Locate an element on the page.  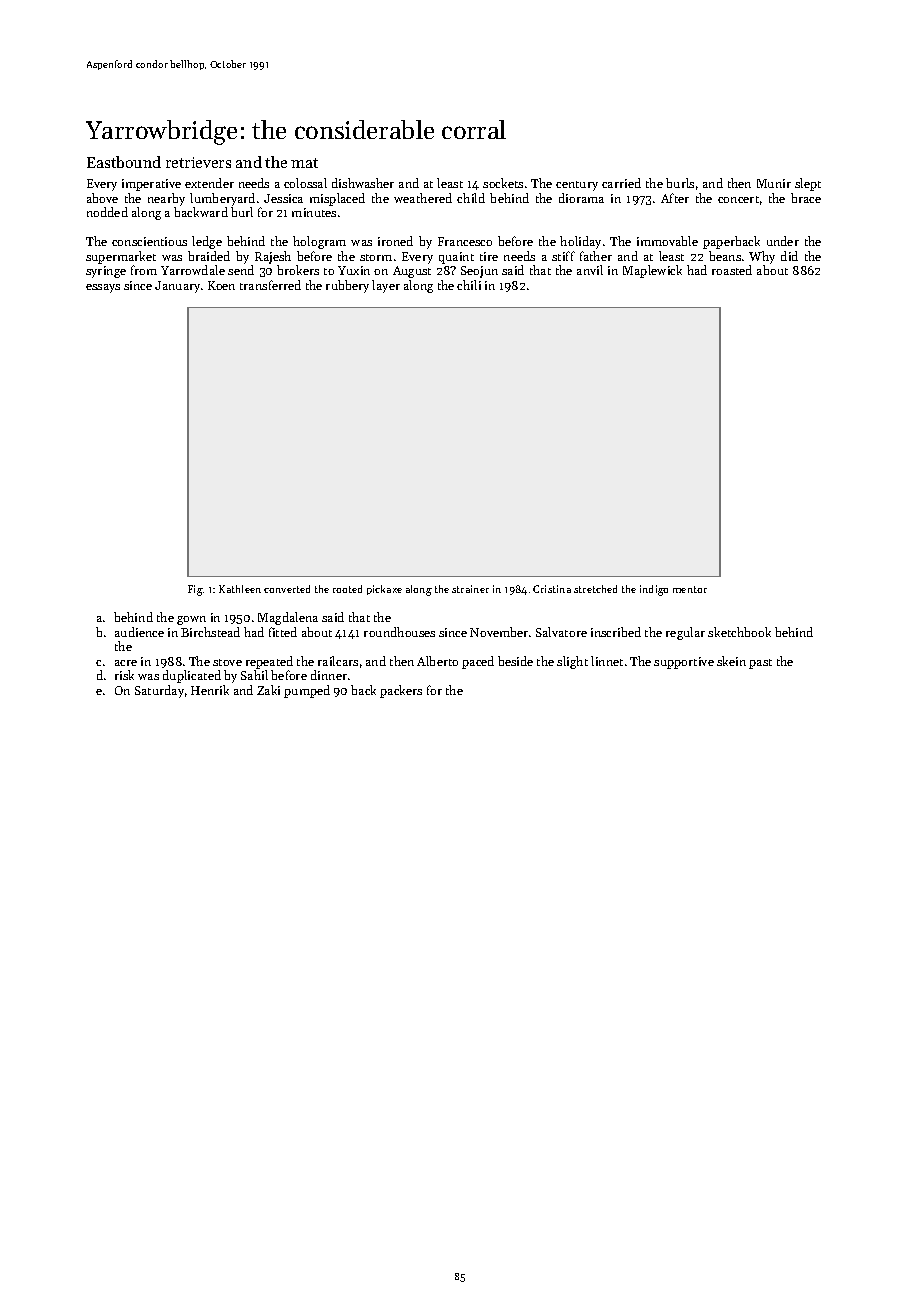
Eastbound is located at coordinates (124, 162).
